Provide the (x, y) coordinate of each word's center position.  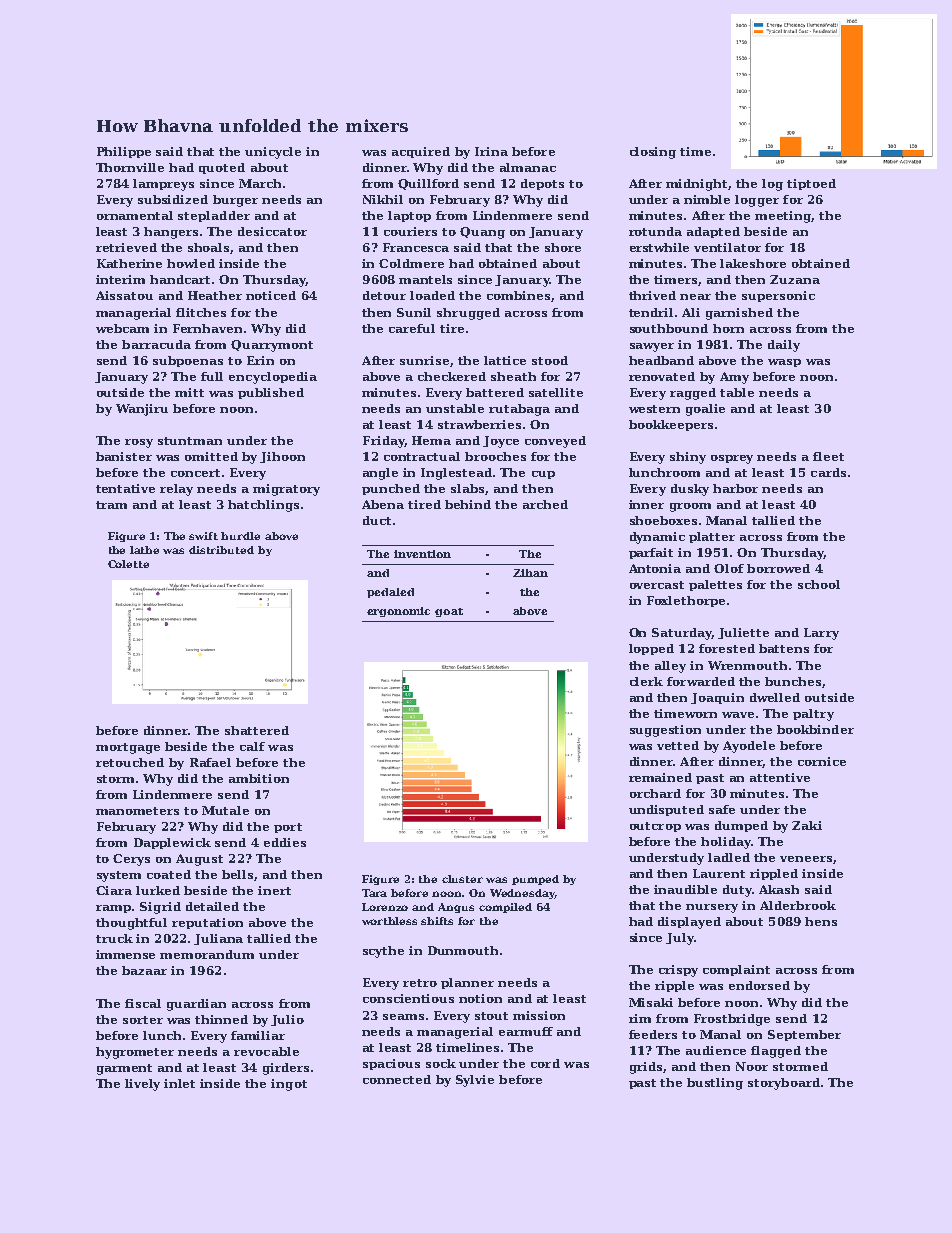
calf (252, 746)
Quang (482, 233)
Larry (821, 634)
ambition (259, 778)
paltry (813, 715)
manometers (137, 811)
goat (449, 612)
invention (422, 554)
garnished (739, 314)
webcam (122, 328)
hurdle (240, 536)
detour (384, 295)
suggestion (665, 731)
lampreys (163, 185)
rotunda (655, 231)
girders (286, 1069)
